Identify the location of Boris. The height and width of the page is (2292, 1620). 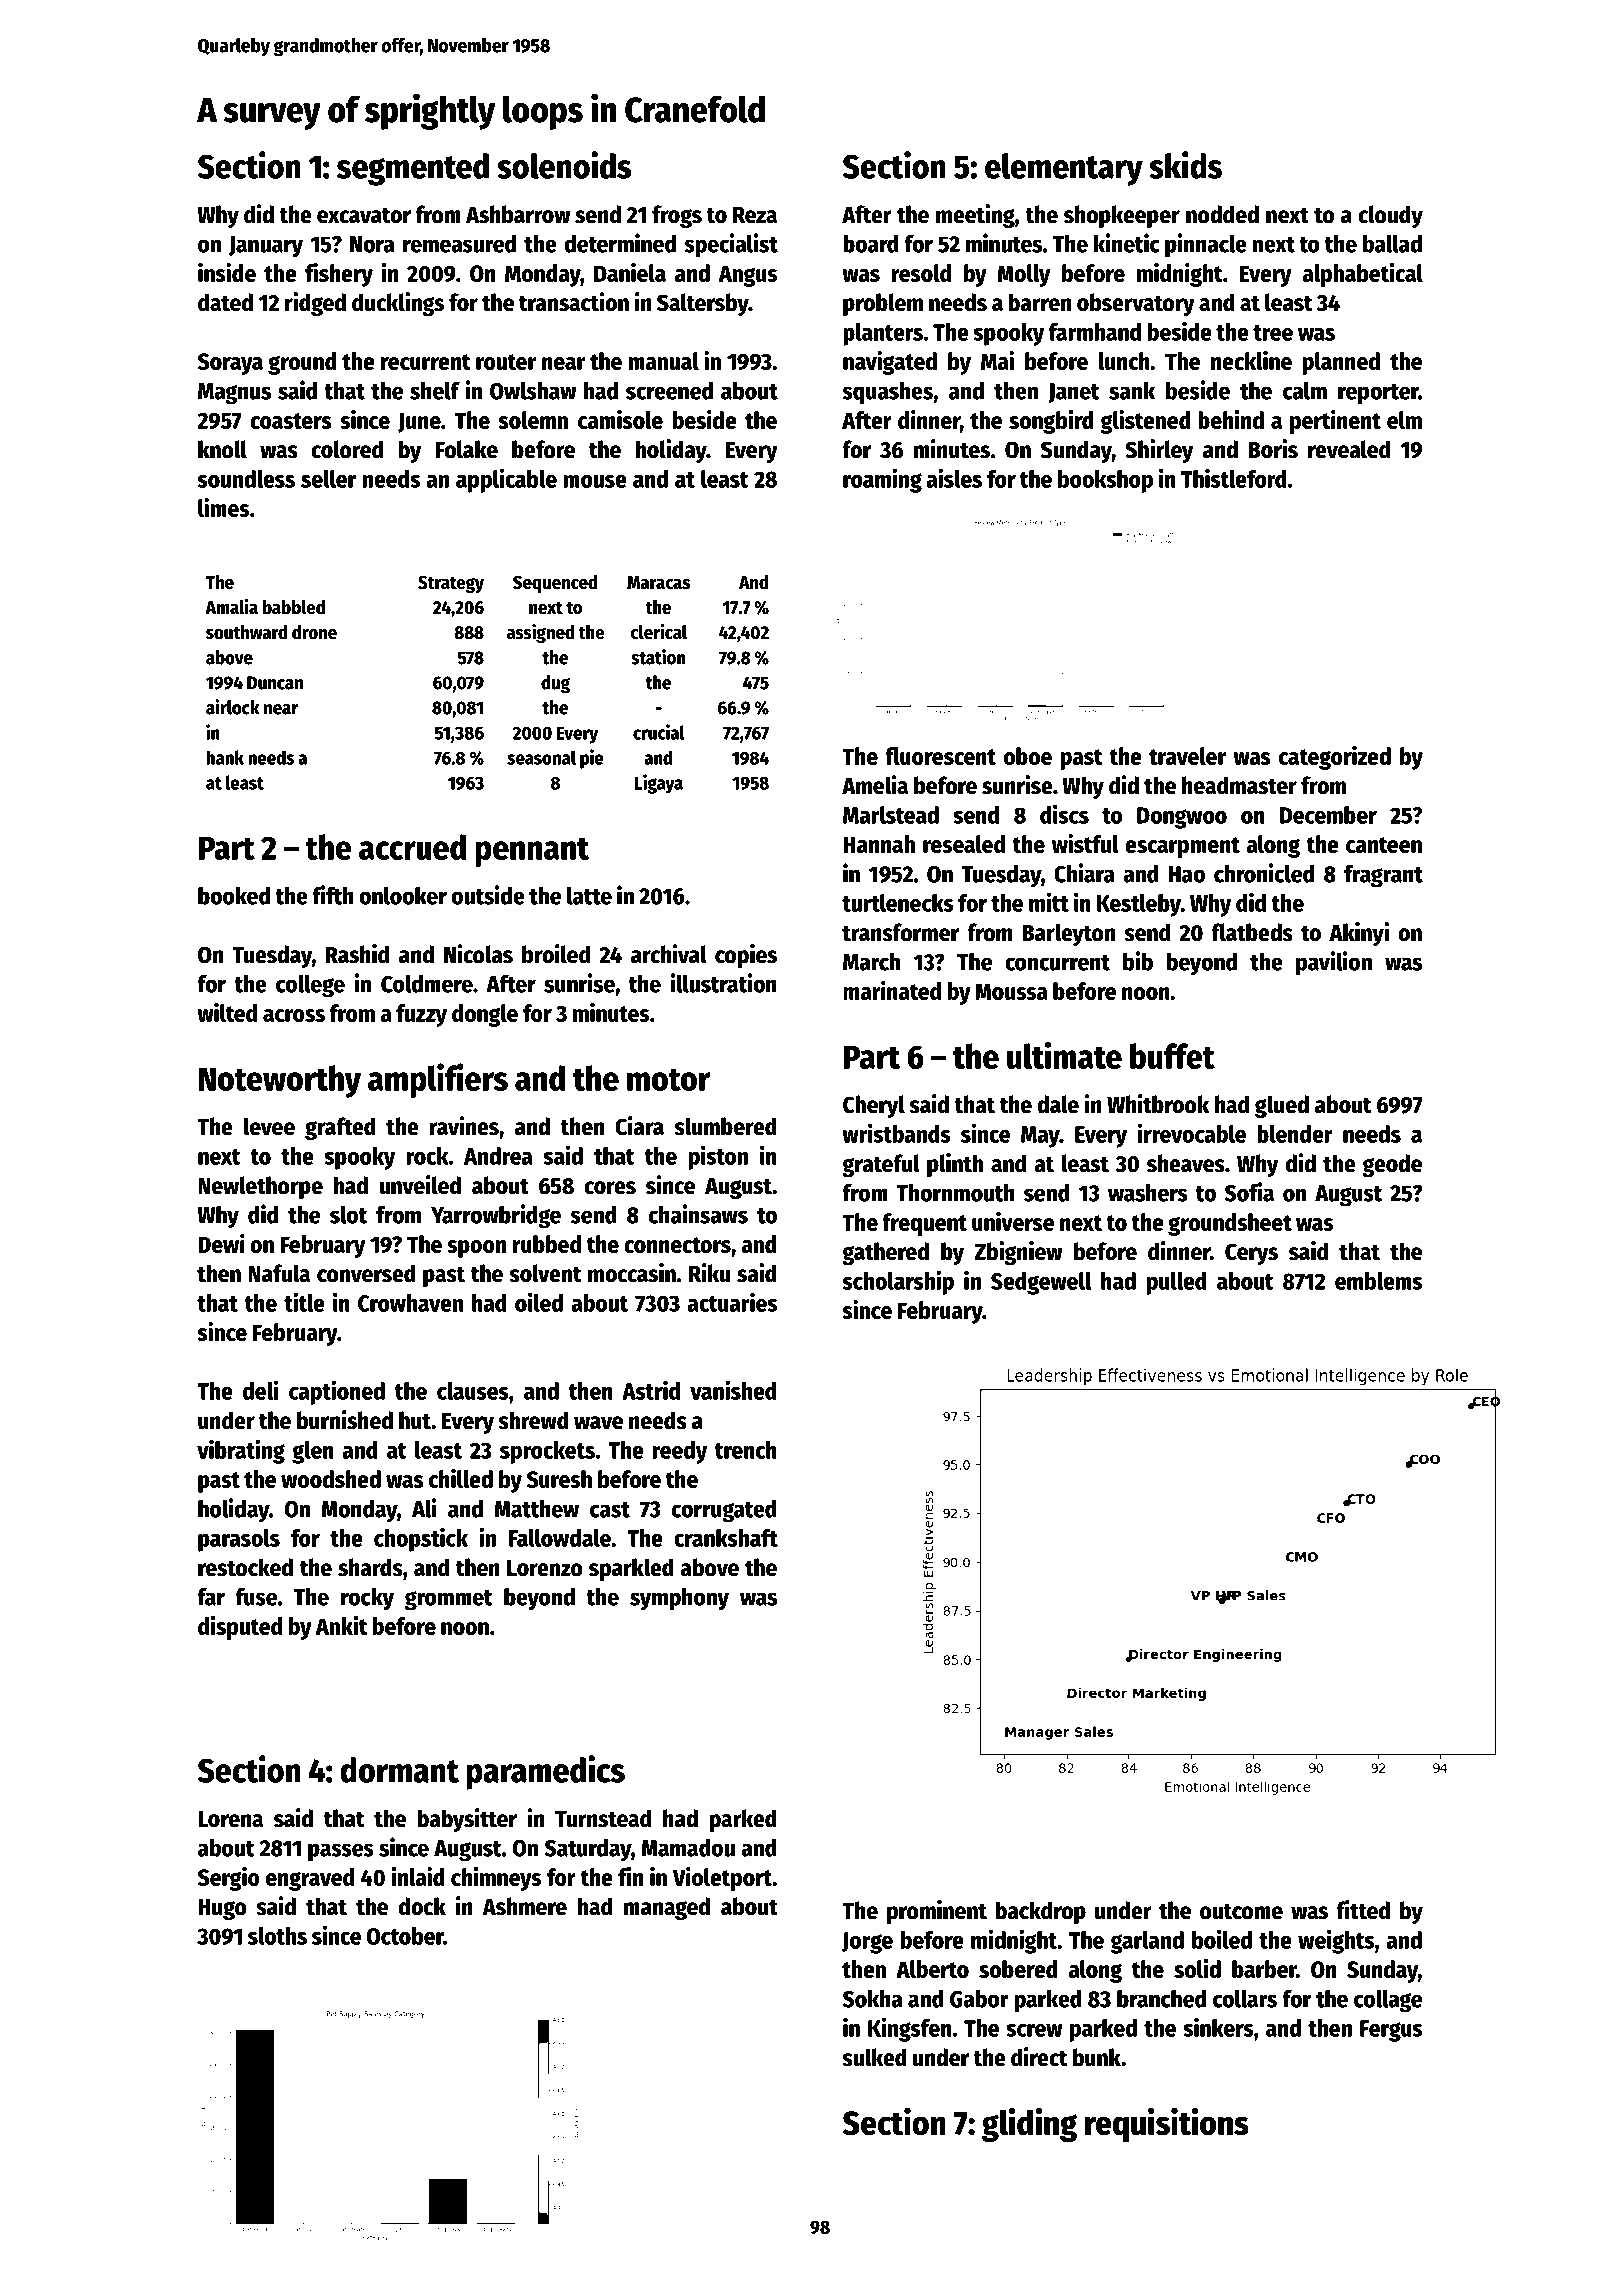
(1273, 449).
